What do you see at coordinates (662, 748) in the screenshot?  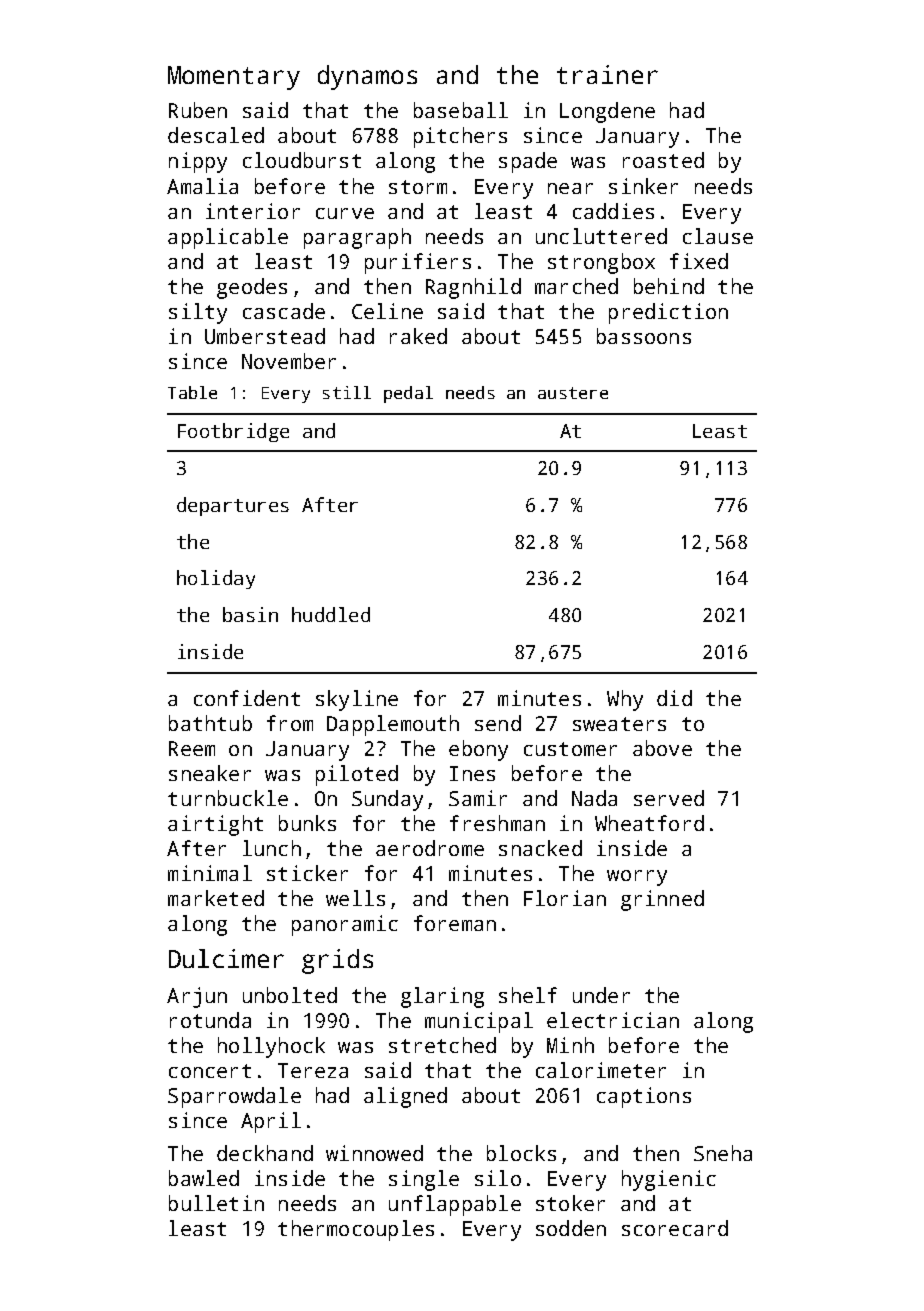 I see `above` at bounding box center [662, 748].
